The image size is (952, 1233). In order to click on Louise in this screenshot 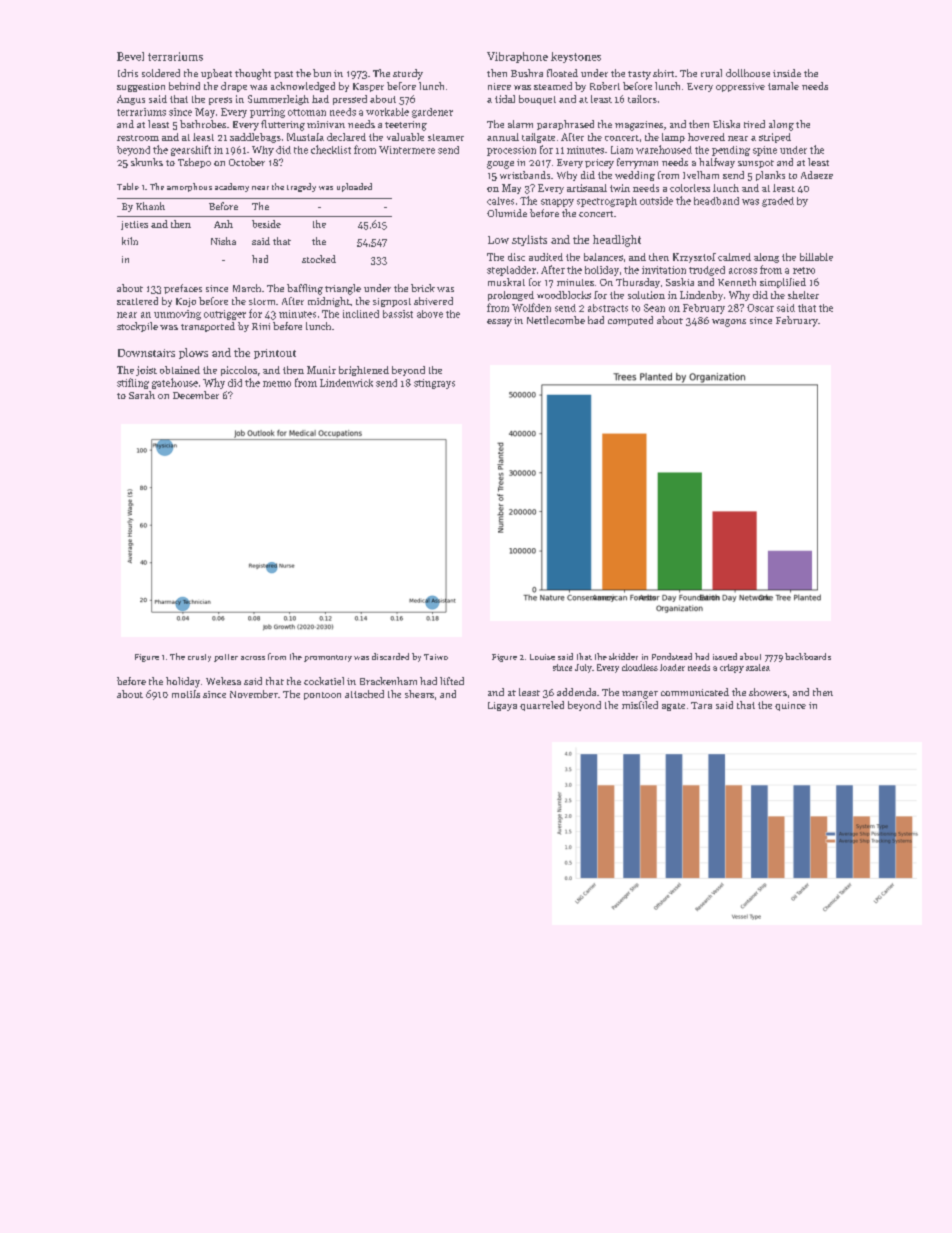, I will do `click(542, 657)`.
